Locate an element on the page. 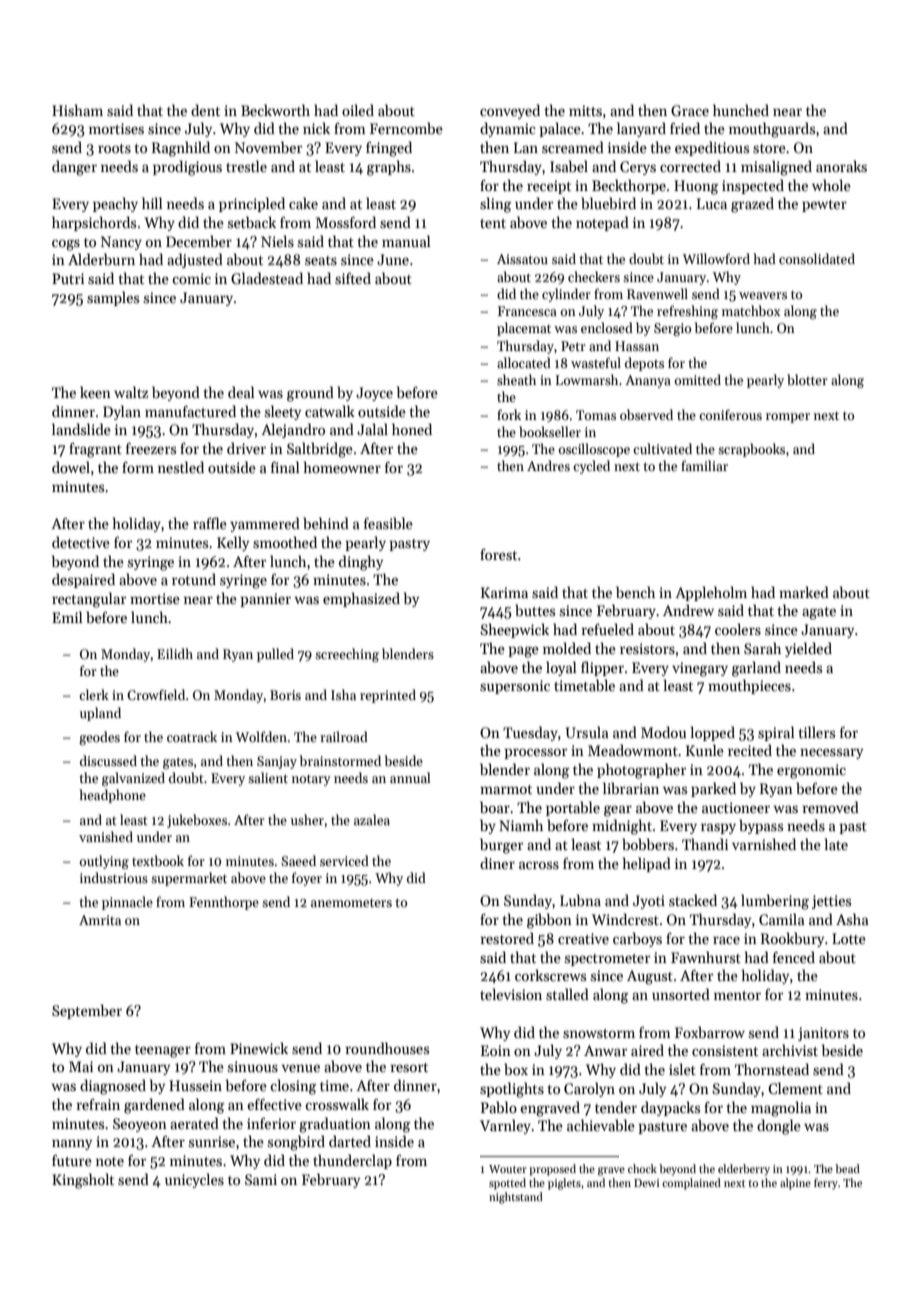 The height and width of the page is (1308, 924). supermarket is located at coordinates (189, 879).
